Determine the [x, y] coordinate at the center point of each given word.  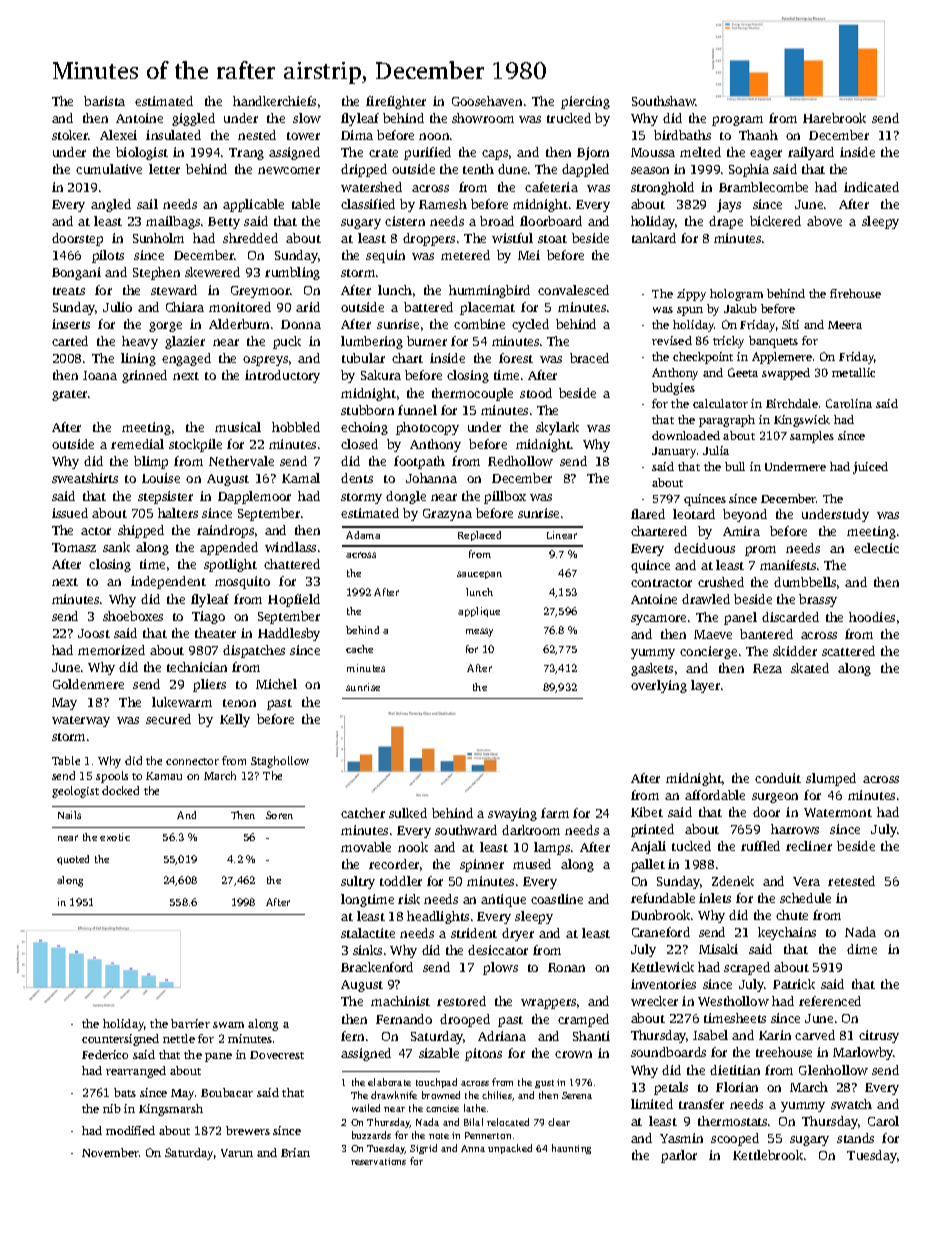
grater [69, 395]
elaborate [389, 1082]
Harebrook [834, 118]
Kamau [164, 776]
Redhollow [520, 461]
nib [112, 1108]
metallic [853, 372]
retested [851, 881]
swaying [512, 814]
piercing [585, 102]
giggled [193, 119]
